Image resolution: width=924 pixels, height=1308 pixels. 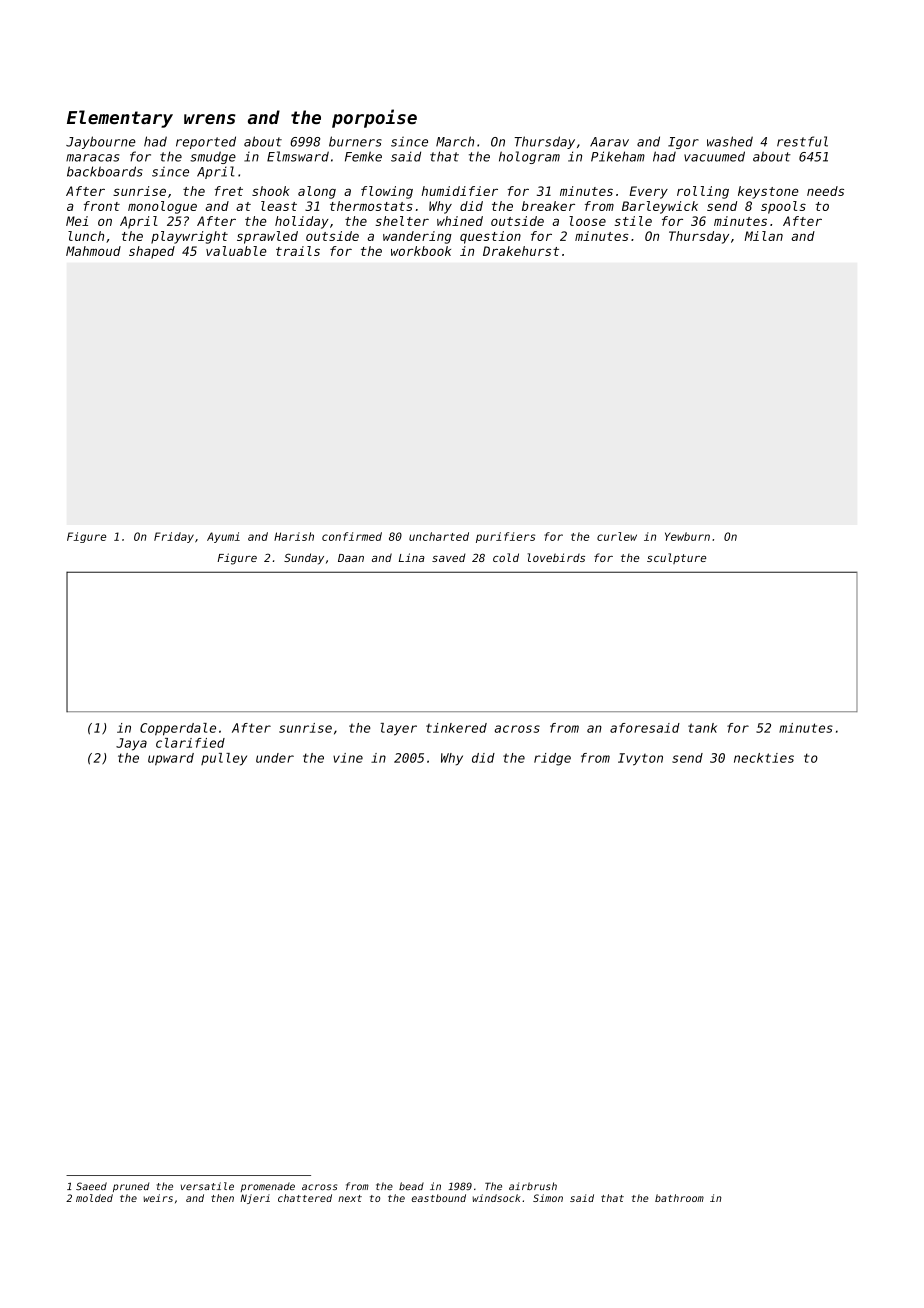 I want to click on layer, so click(x=398, y=729).
